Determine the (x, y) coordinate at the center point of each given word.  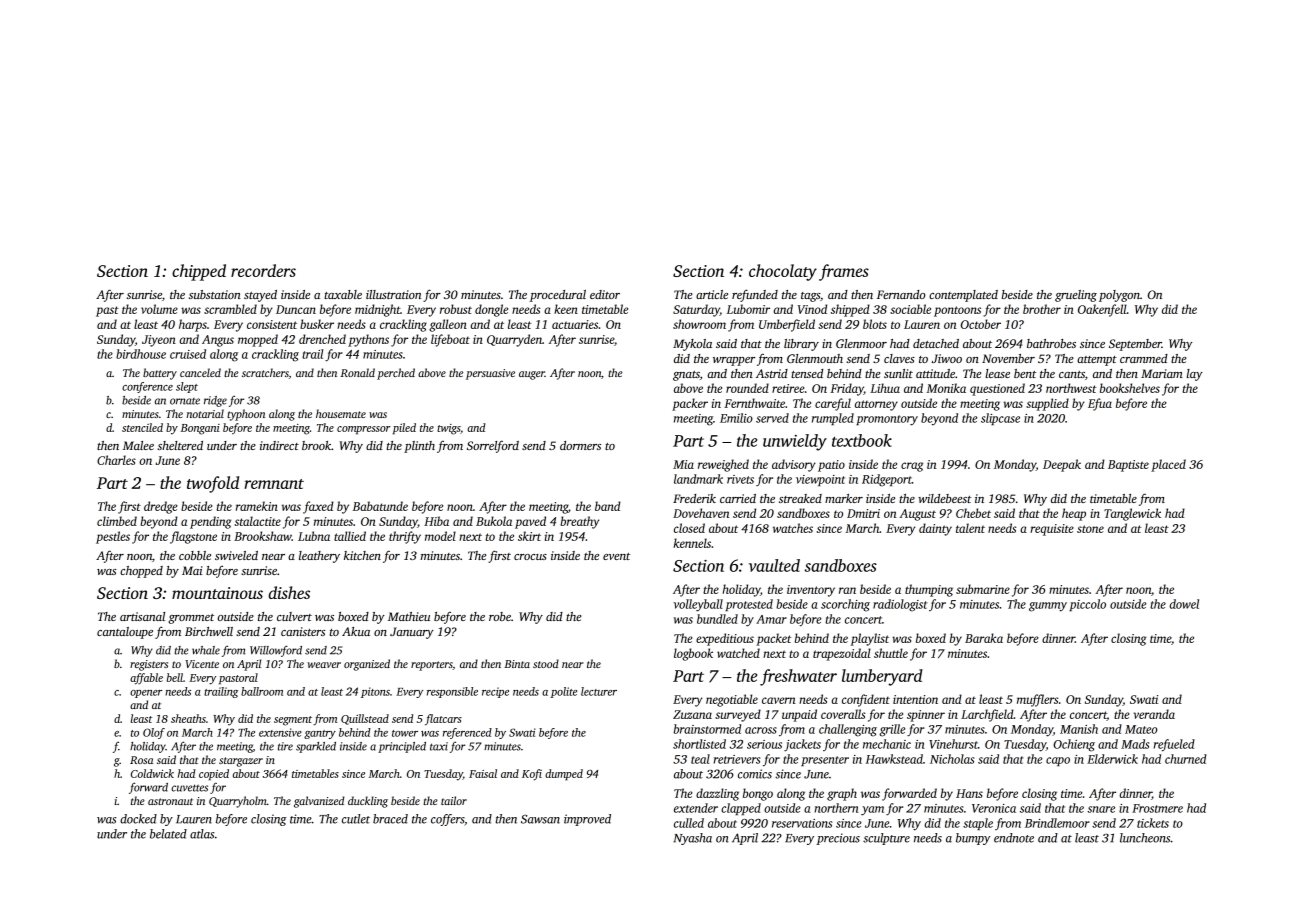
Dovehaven (701, 513)
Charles (116, 460)
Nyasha (693, 839)
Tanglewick (1132, 514)
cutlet (356, 819)
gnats (686, 376)
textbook (862, 440)
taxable (343, 294)
